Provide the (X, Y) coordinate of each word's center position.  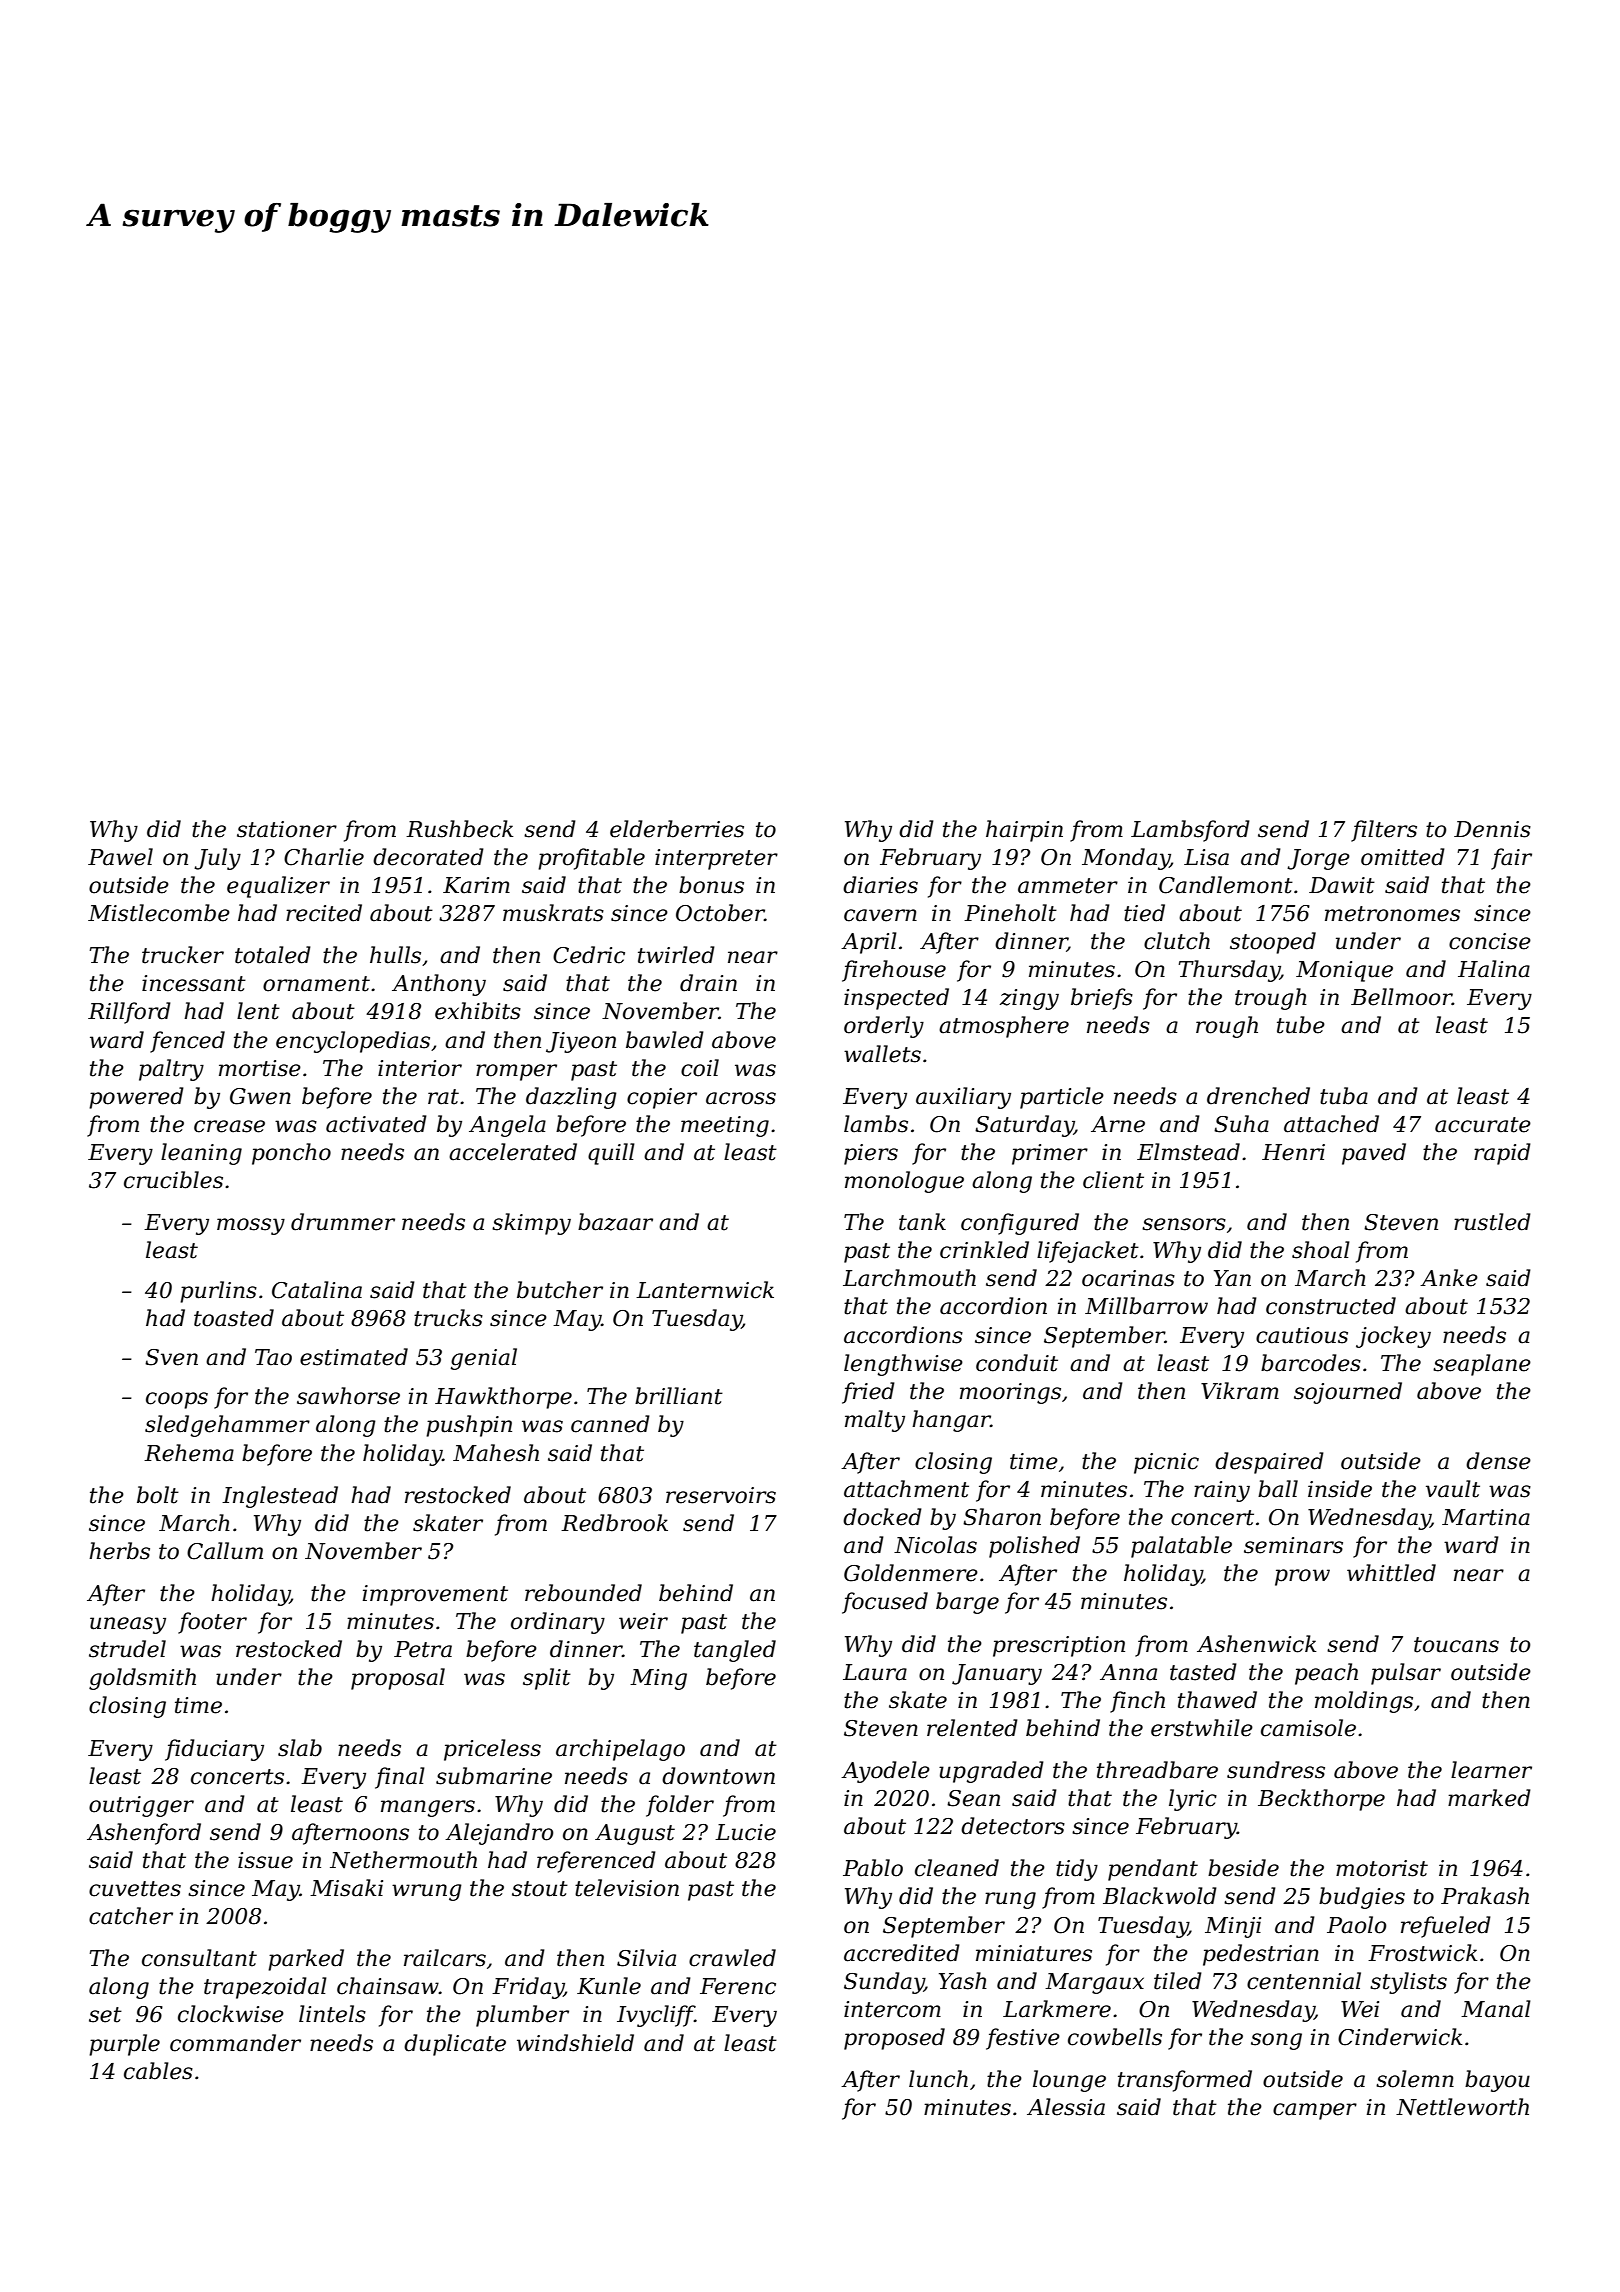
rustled (1492, 1222)
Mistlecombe (159, 913)
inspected (896, 999)
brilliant (679, 1396)
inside (1340, 1489)
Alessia (1066, 2107)
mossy (251, 1226)
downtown (718, 1776)
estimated (354, 1357)
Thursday (1229, 971)
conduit (1017, 1363)
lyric (1193, 1800)
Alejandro (499, 1834)
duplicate (455, 2045)
